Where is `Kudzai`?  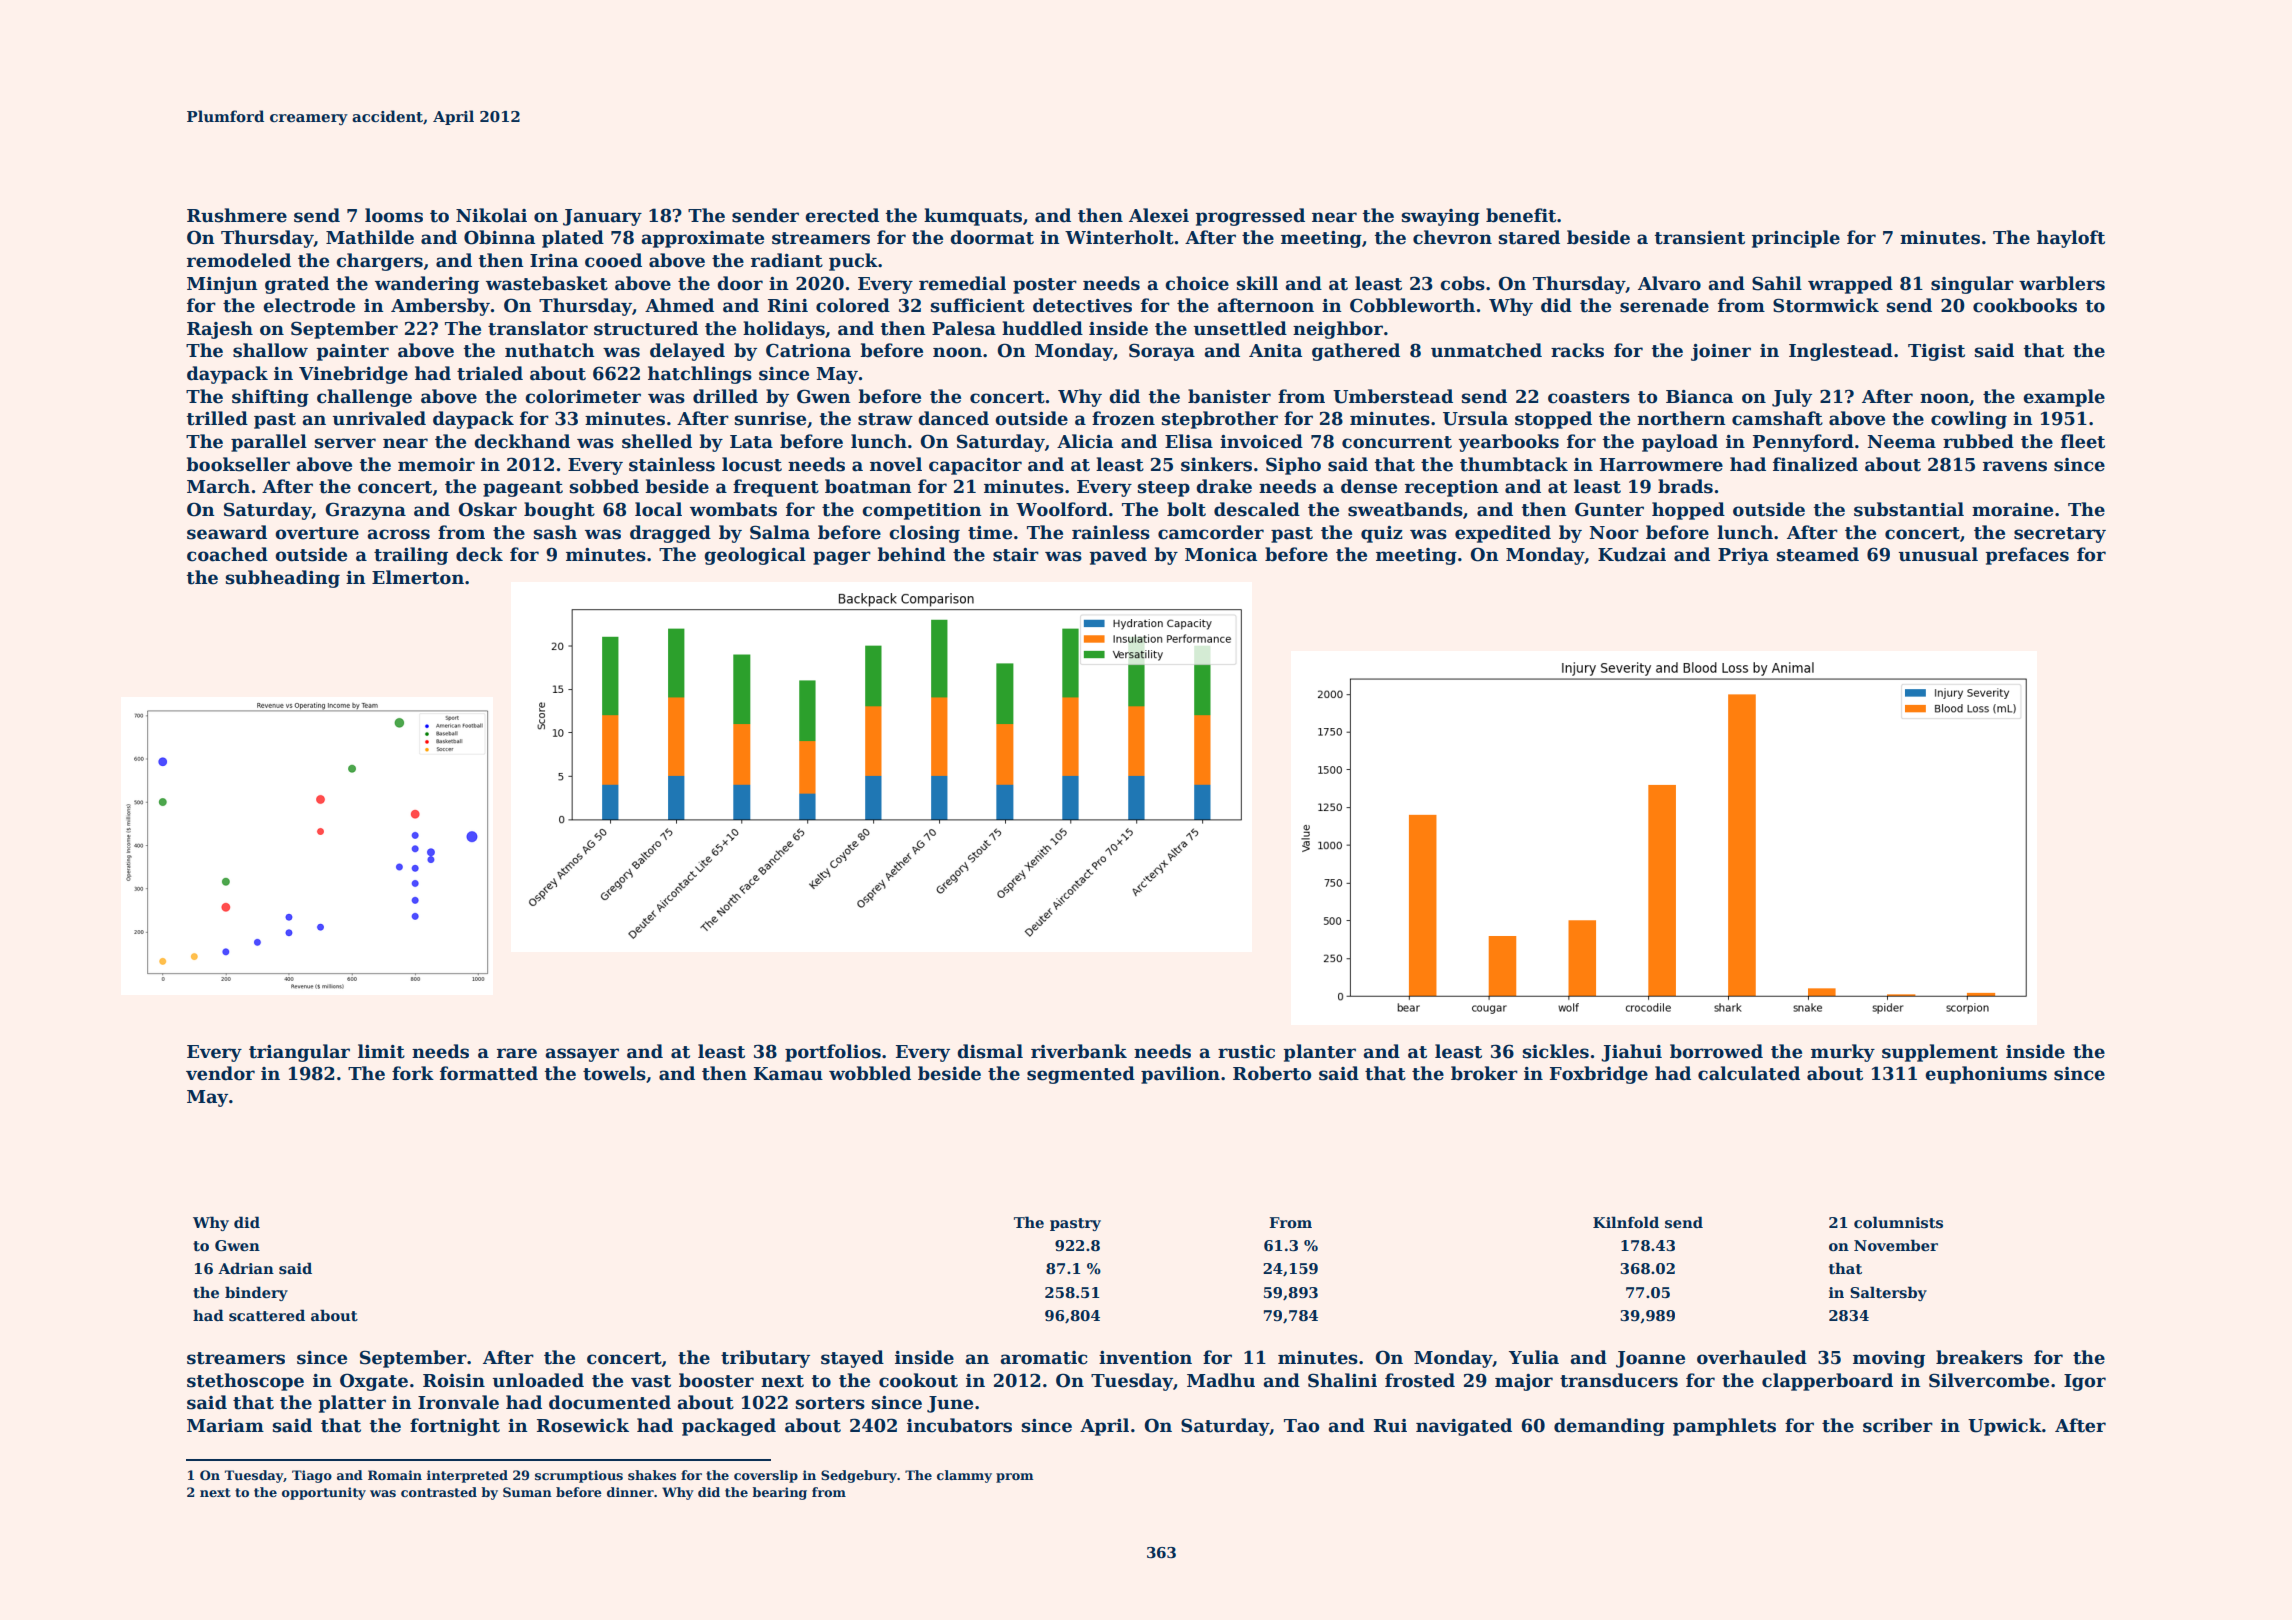 Kudzai is located at coordinates (1632, 554).
